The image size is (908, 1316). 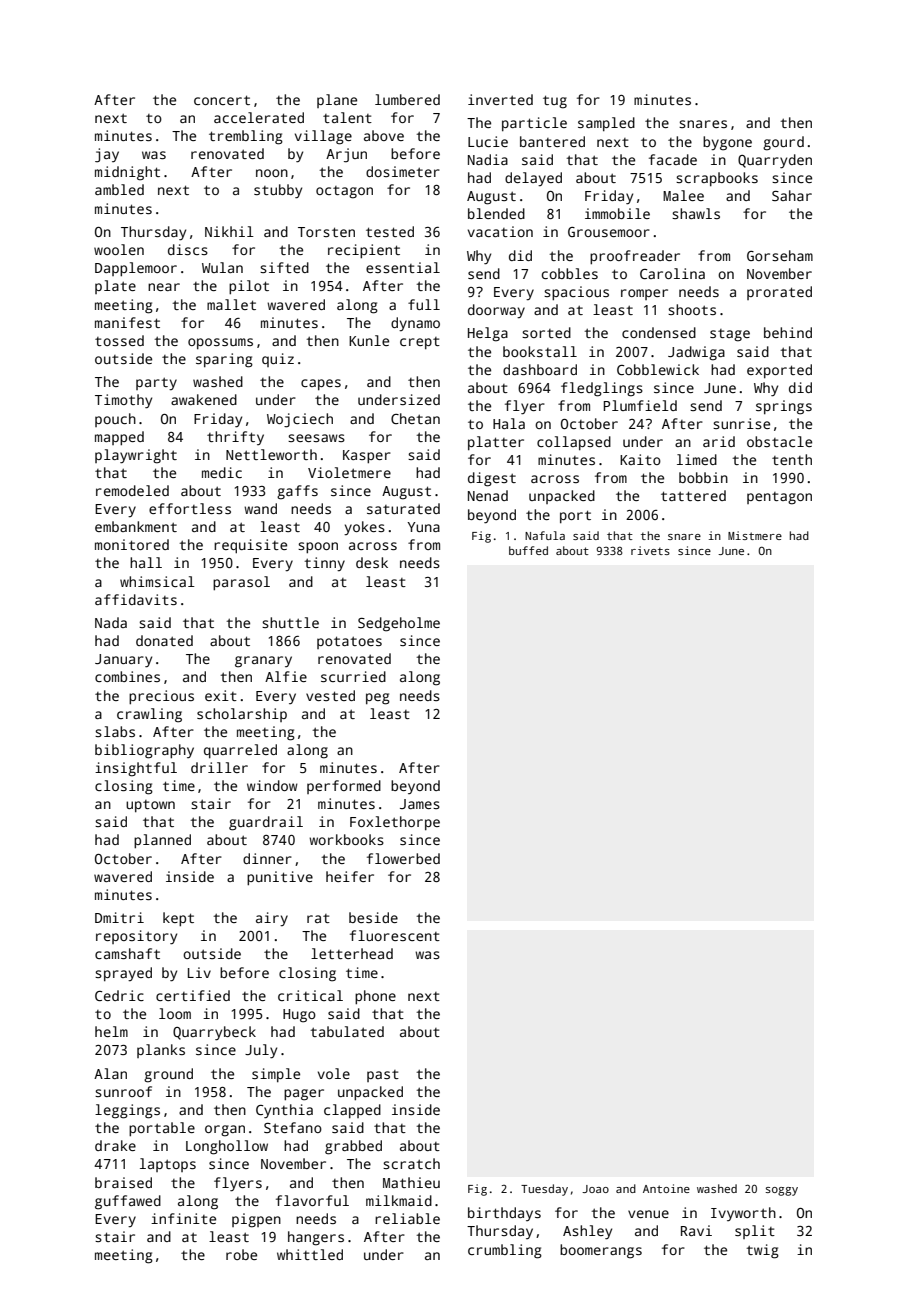 I want to click on James, so click(x=420, y=804).
